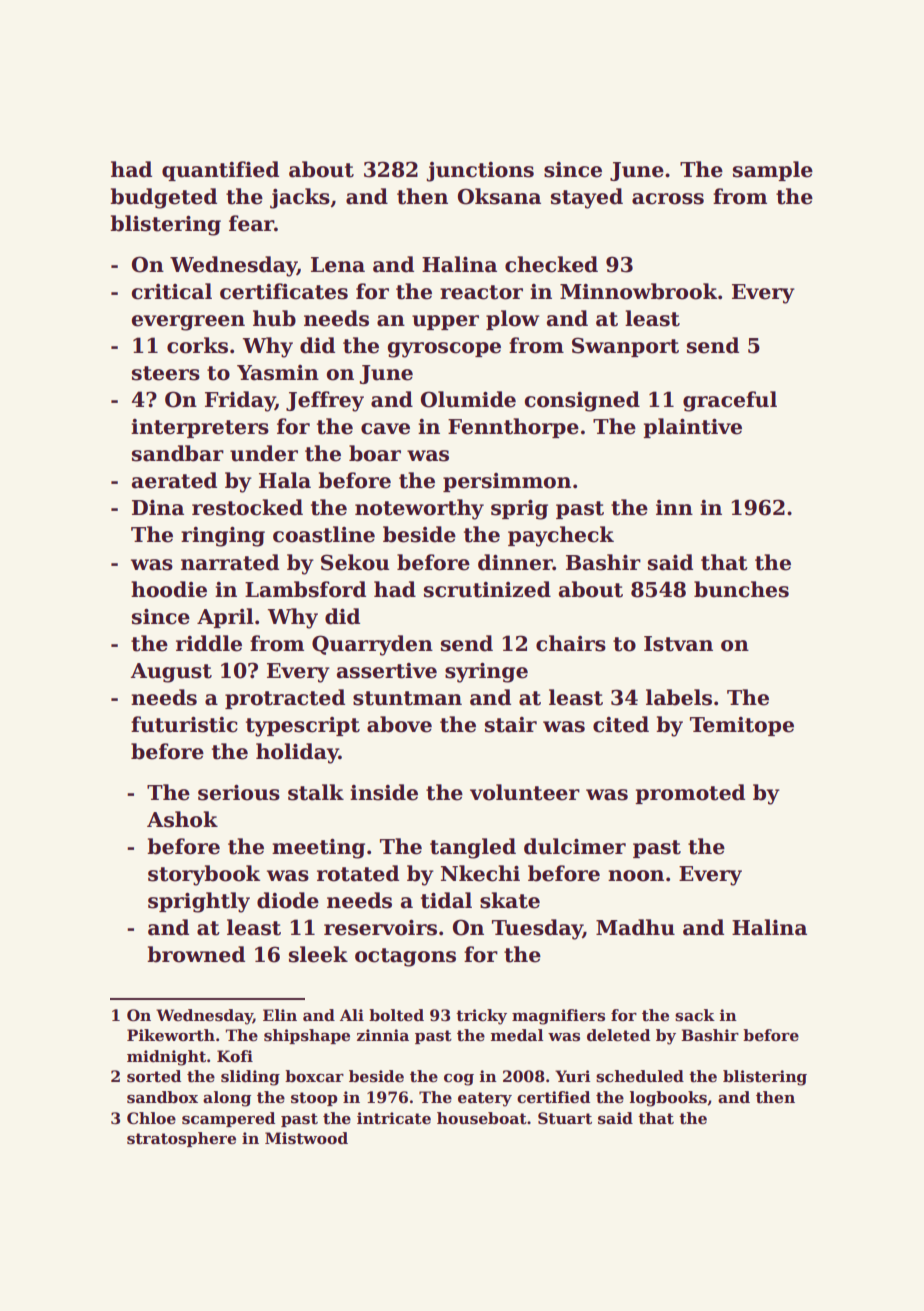 The height and width of the document is (1311, 924). Describe the element at coordinates (741, 589) in the document. I see `bunches` at that location.
